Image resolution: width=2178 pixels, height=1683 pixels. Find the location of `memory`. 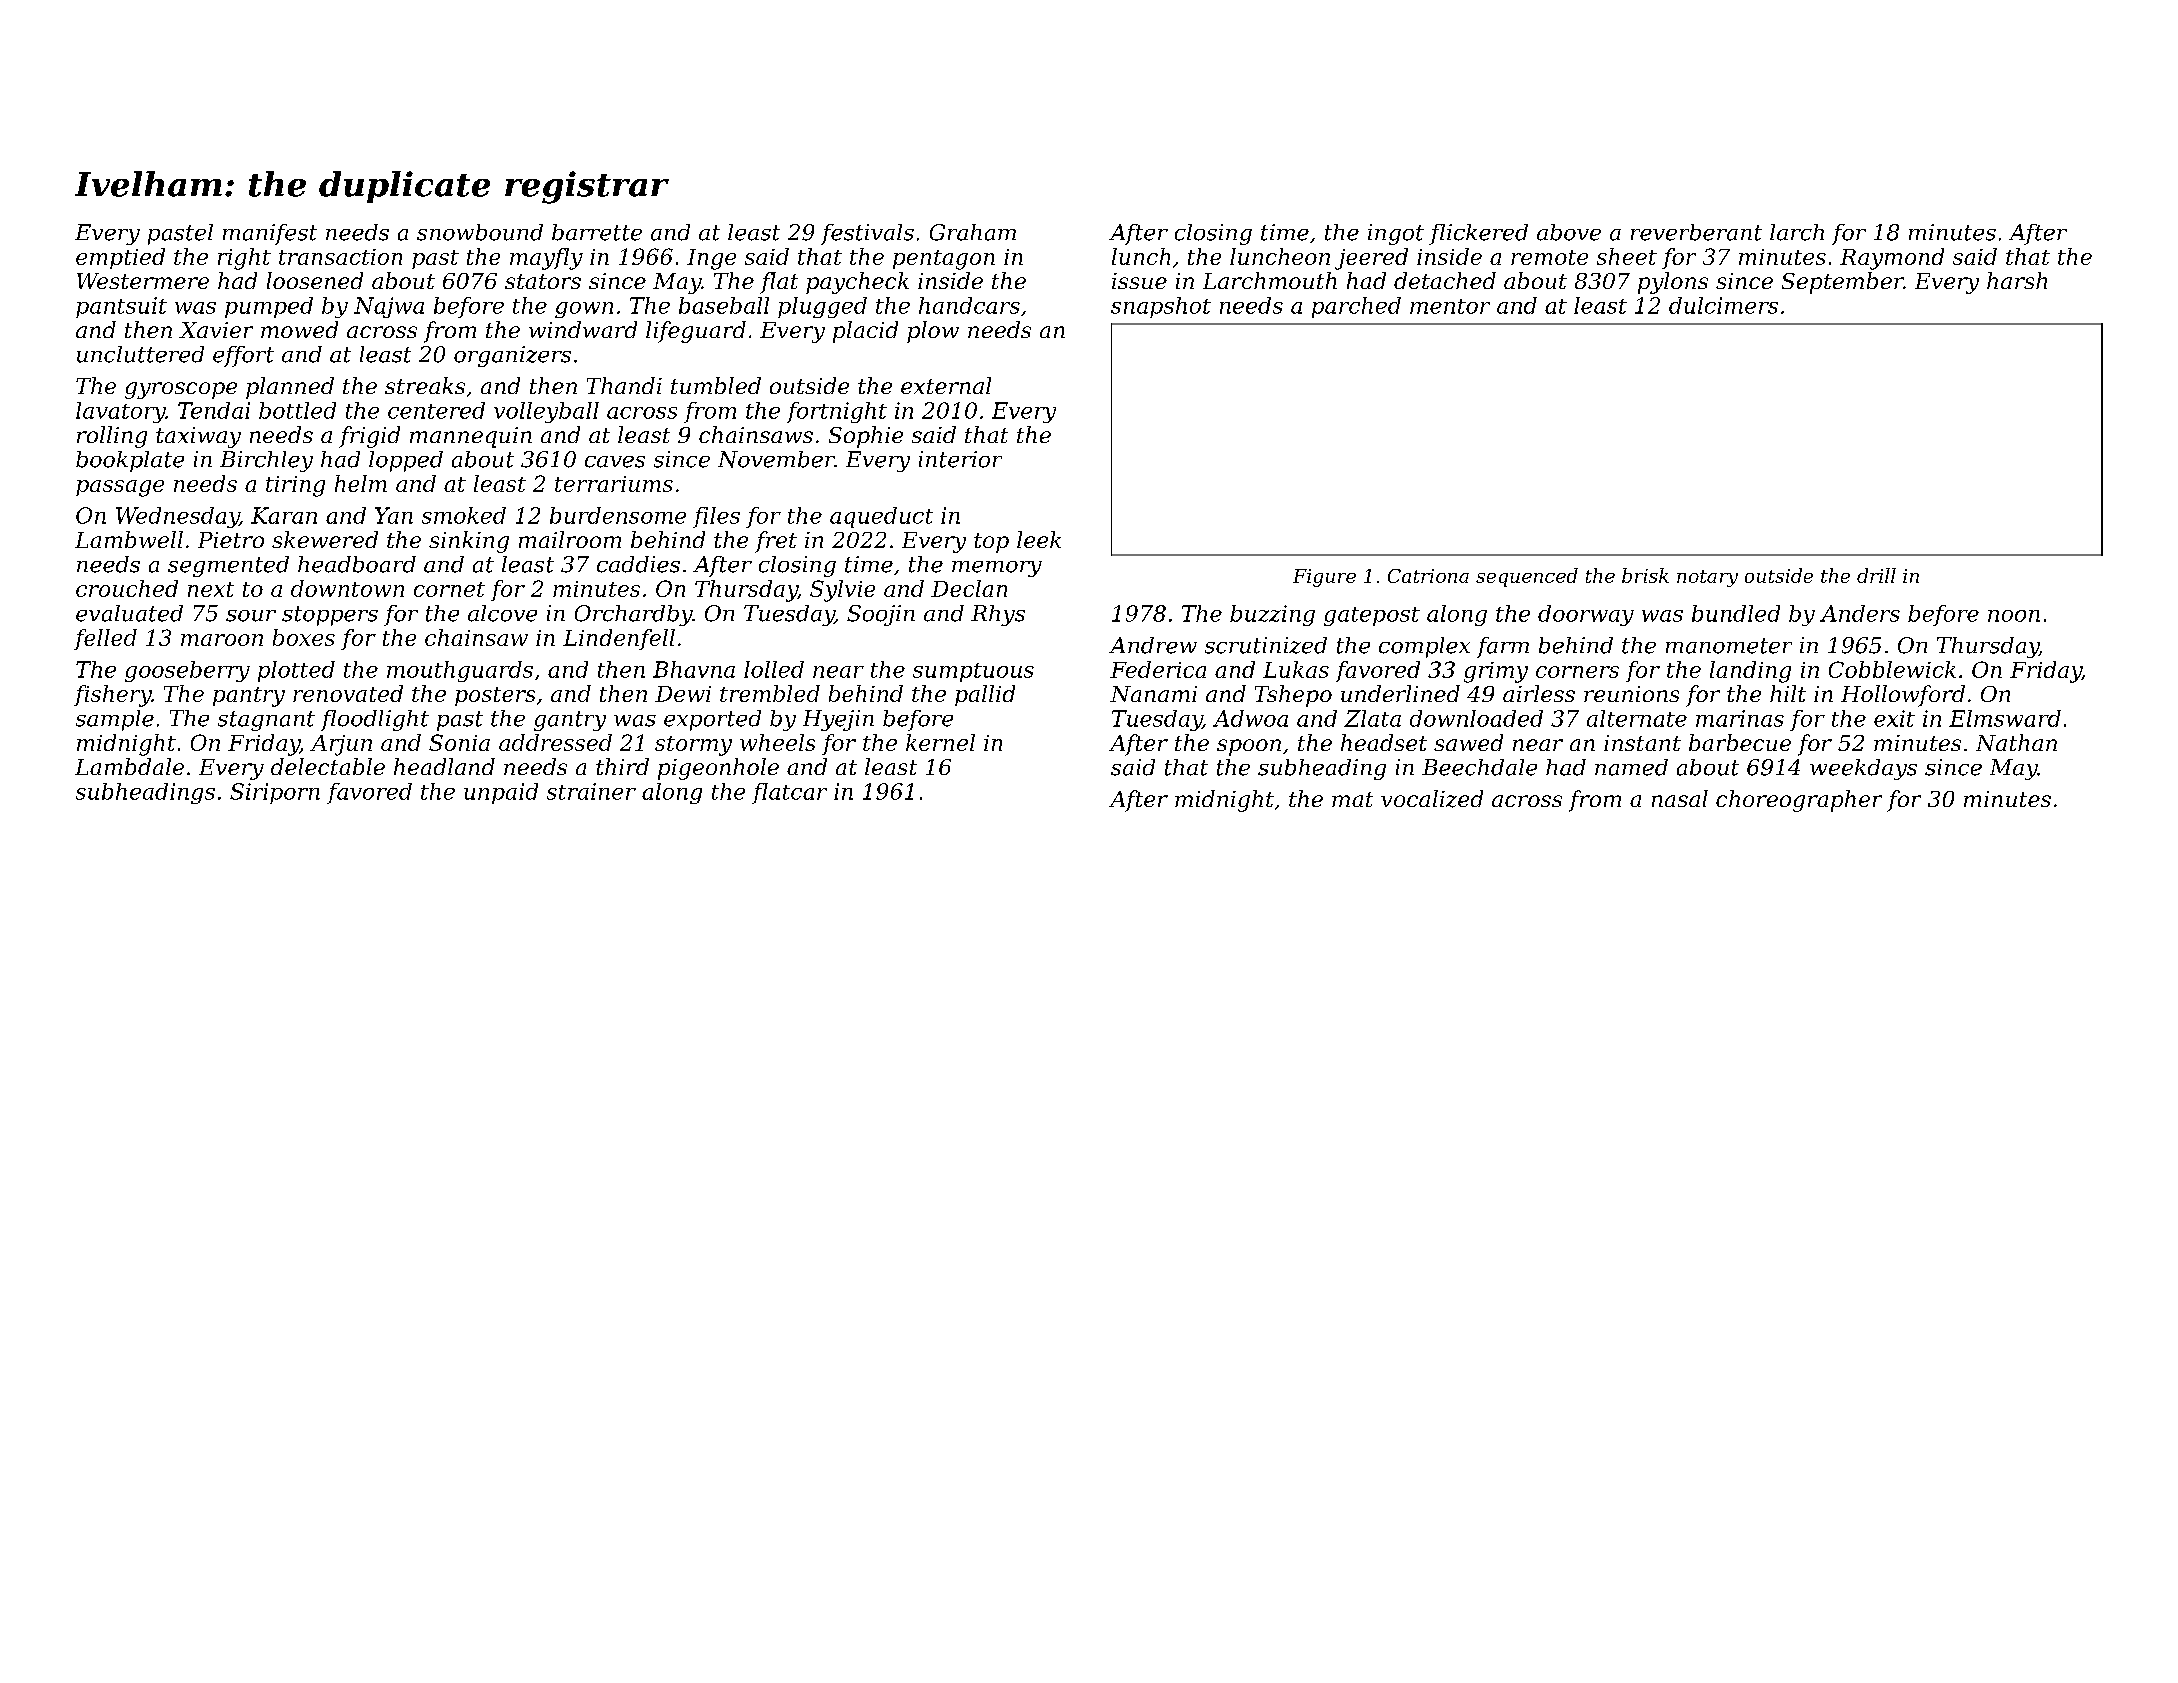

memory is located at coordinates (997, 569).
